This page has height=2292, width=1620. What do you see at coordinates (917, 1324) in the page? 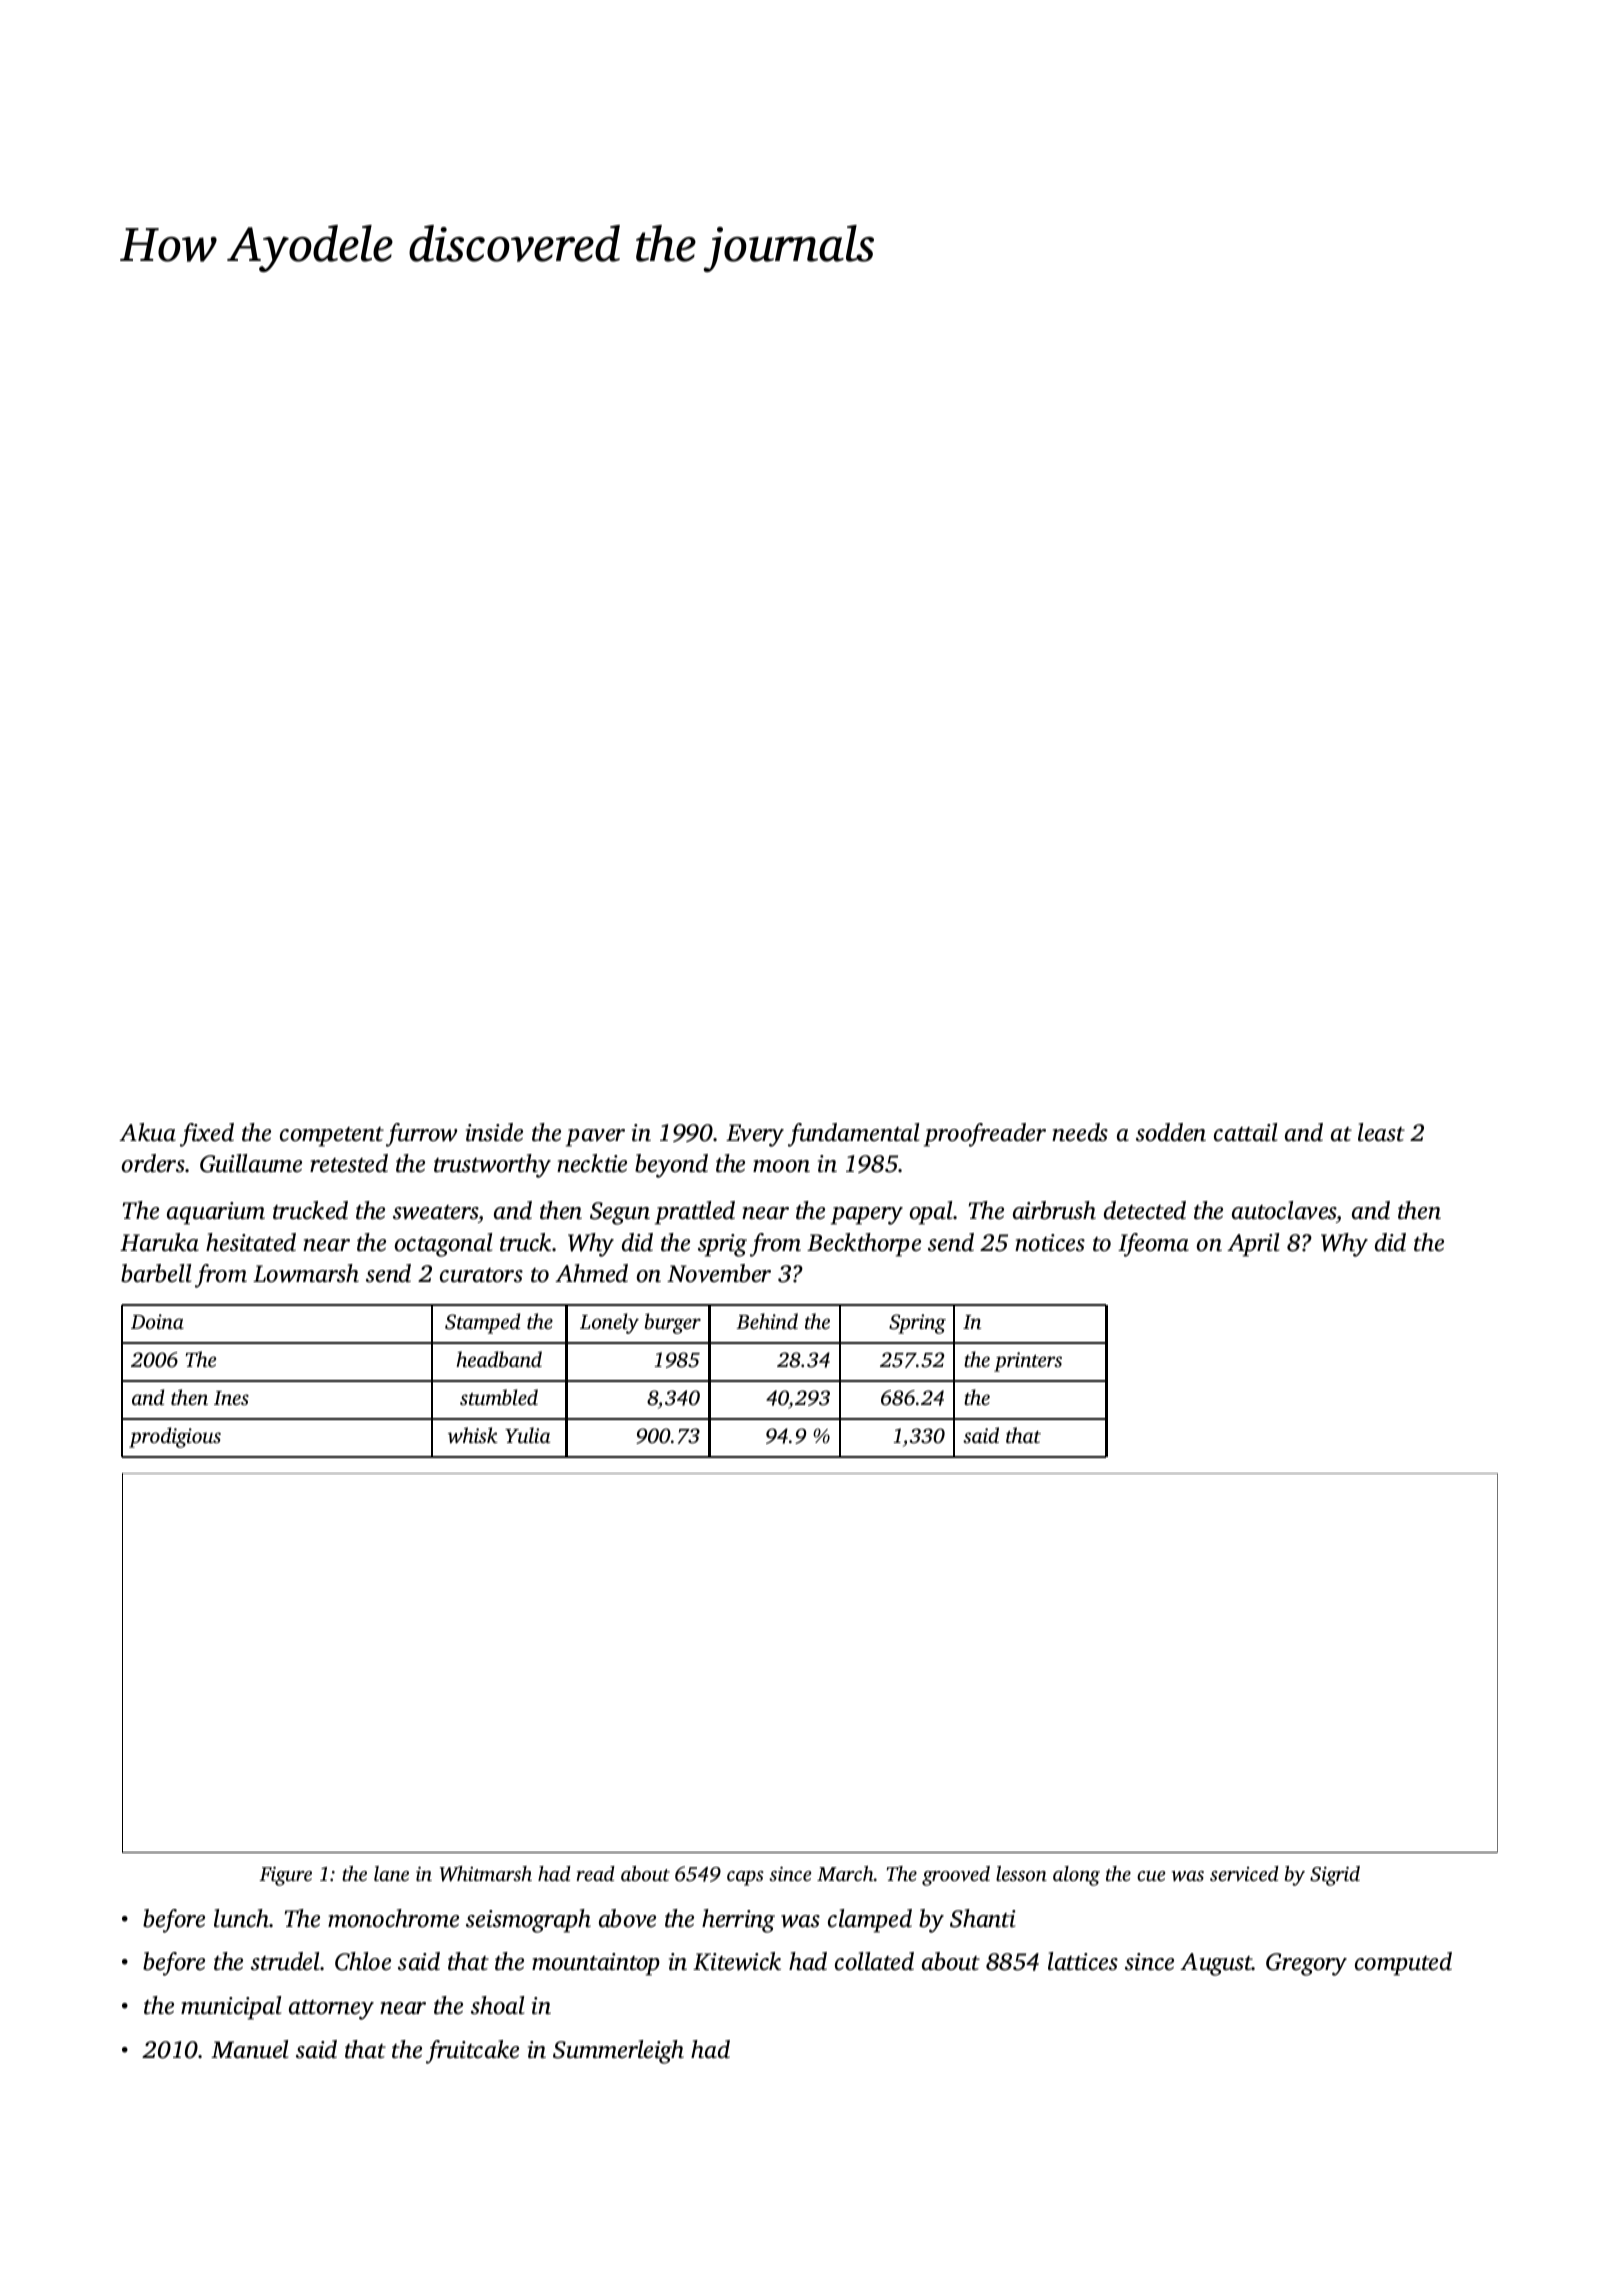
I see `Spring` at bounding box center [917, 1324].
